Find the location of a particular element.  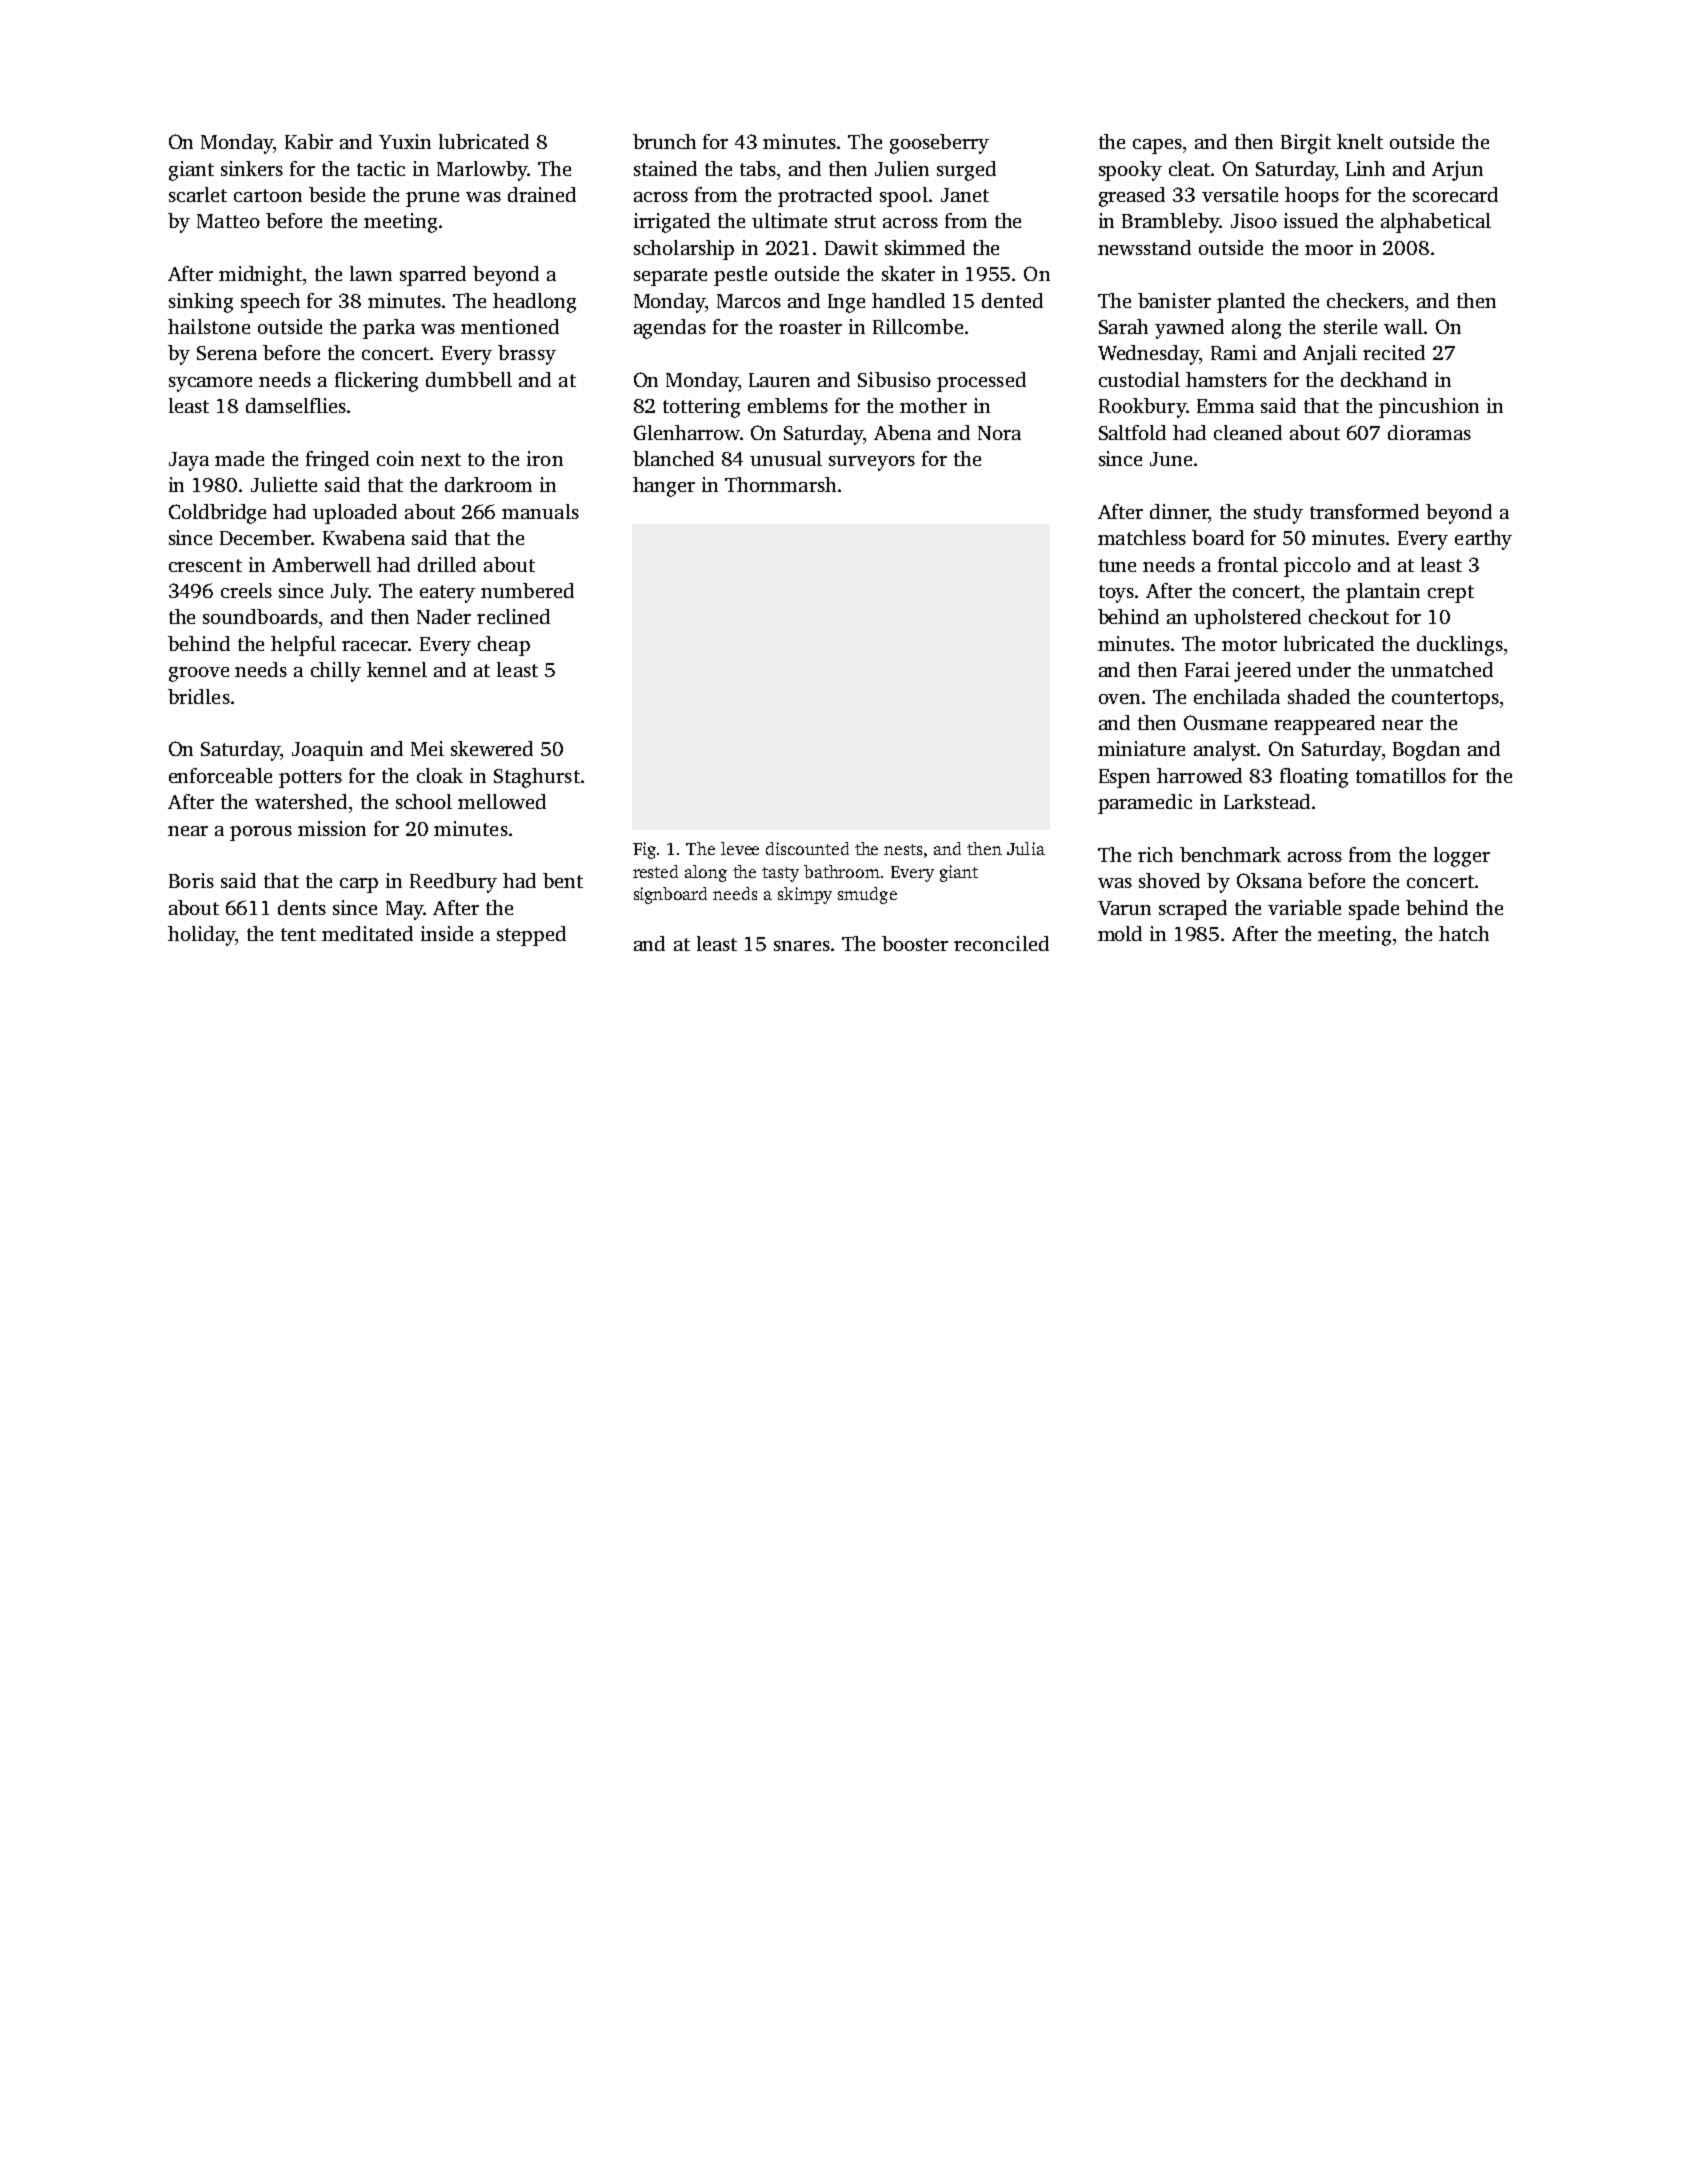

porous is located at coordinates (261, 833).
